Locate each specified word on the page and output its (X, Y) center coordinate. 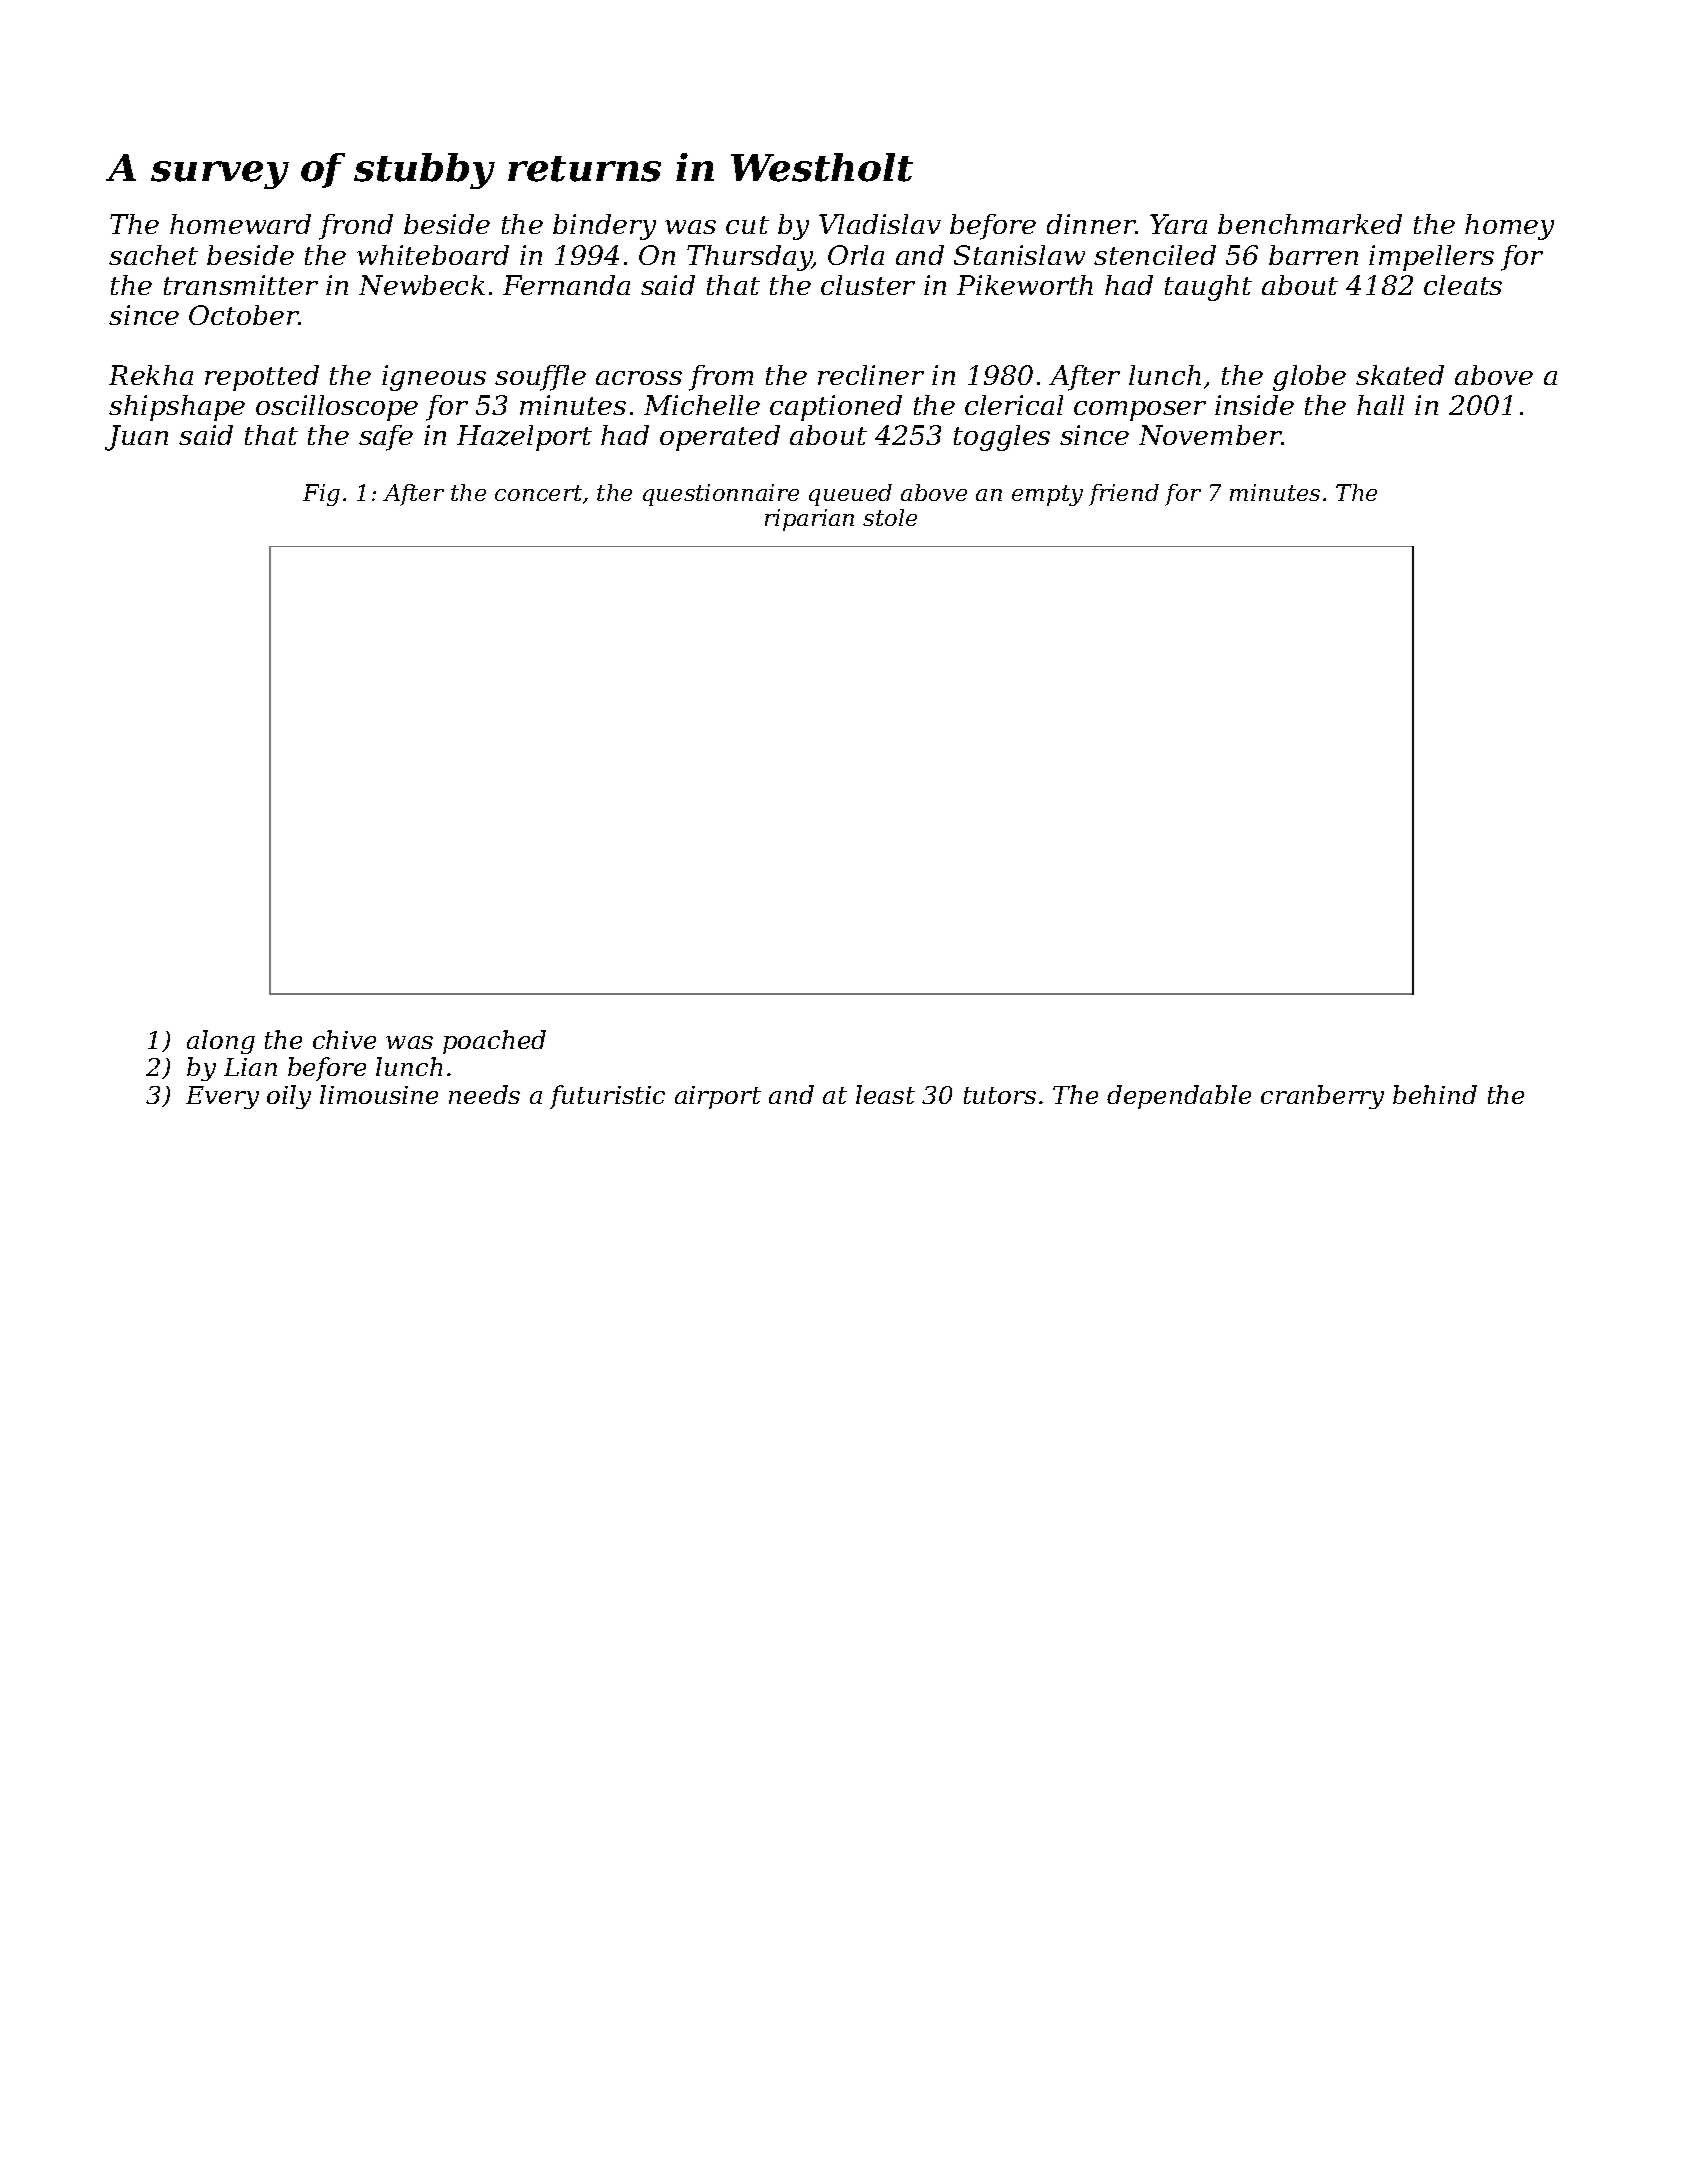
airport (718, 1097)
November (1210, 435)
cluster (868, 285)
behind (1435, 1094)
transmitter (241, 285)
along (221, 1042)
